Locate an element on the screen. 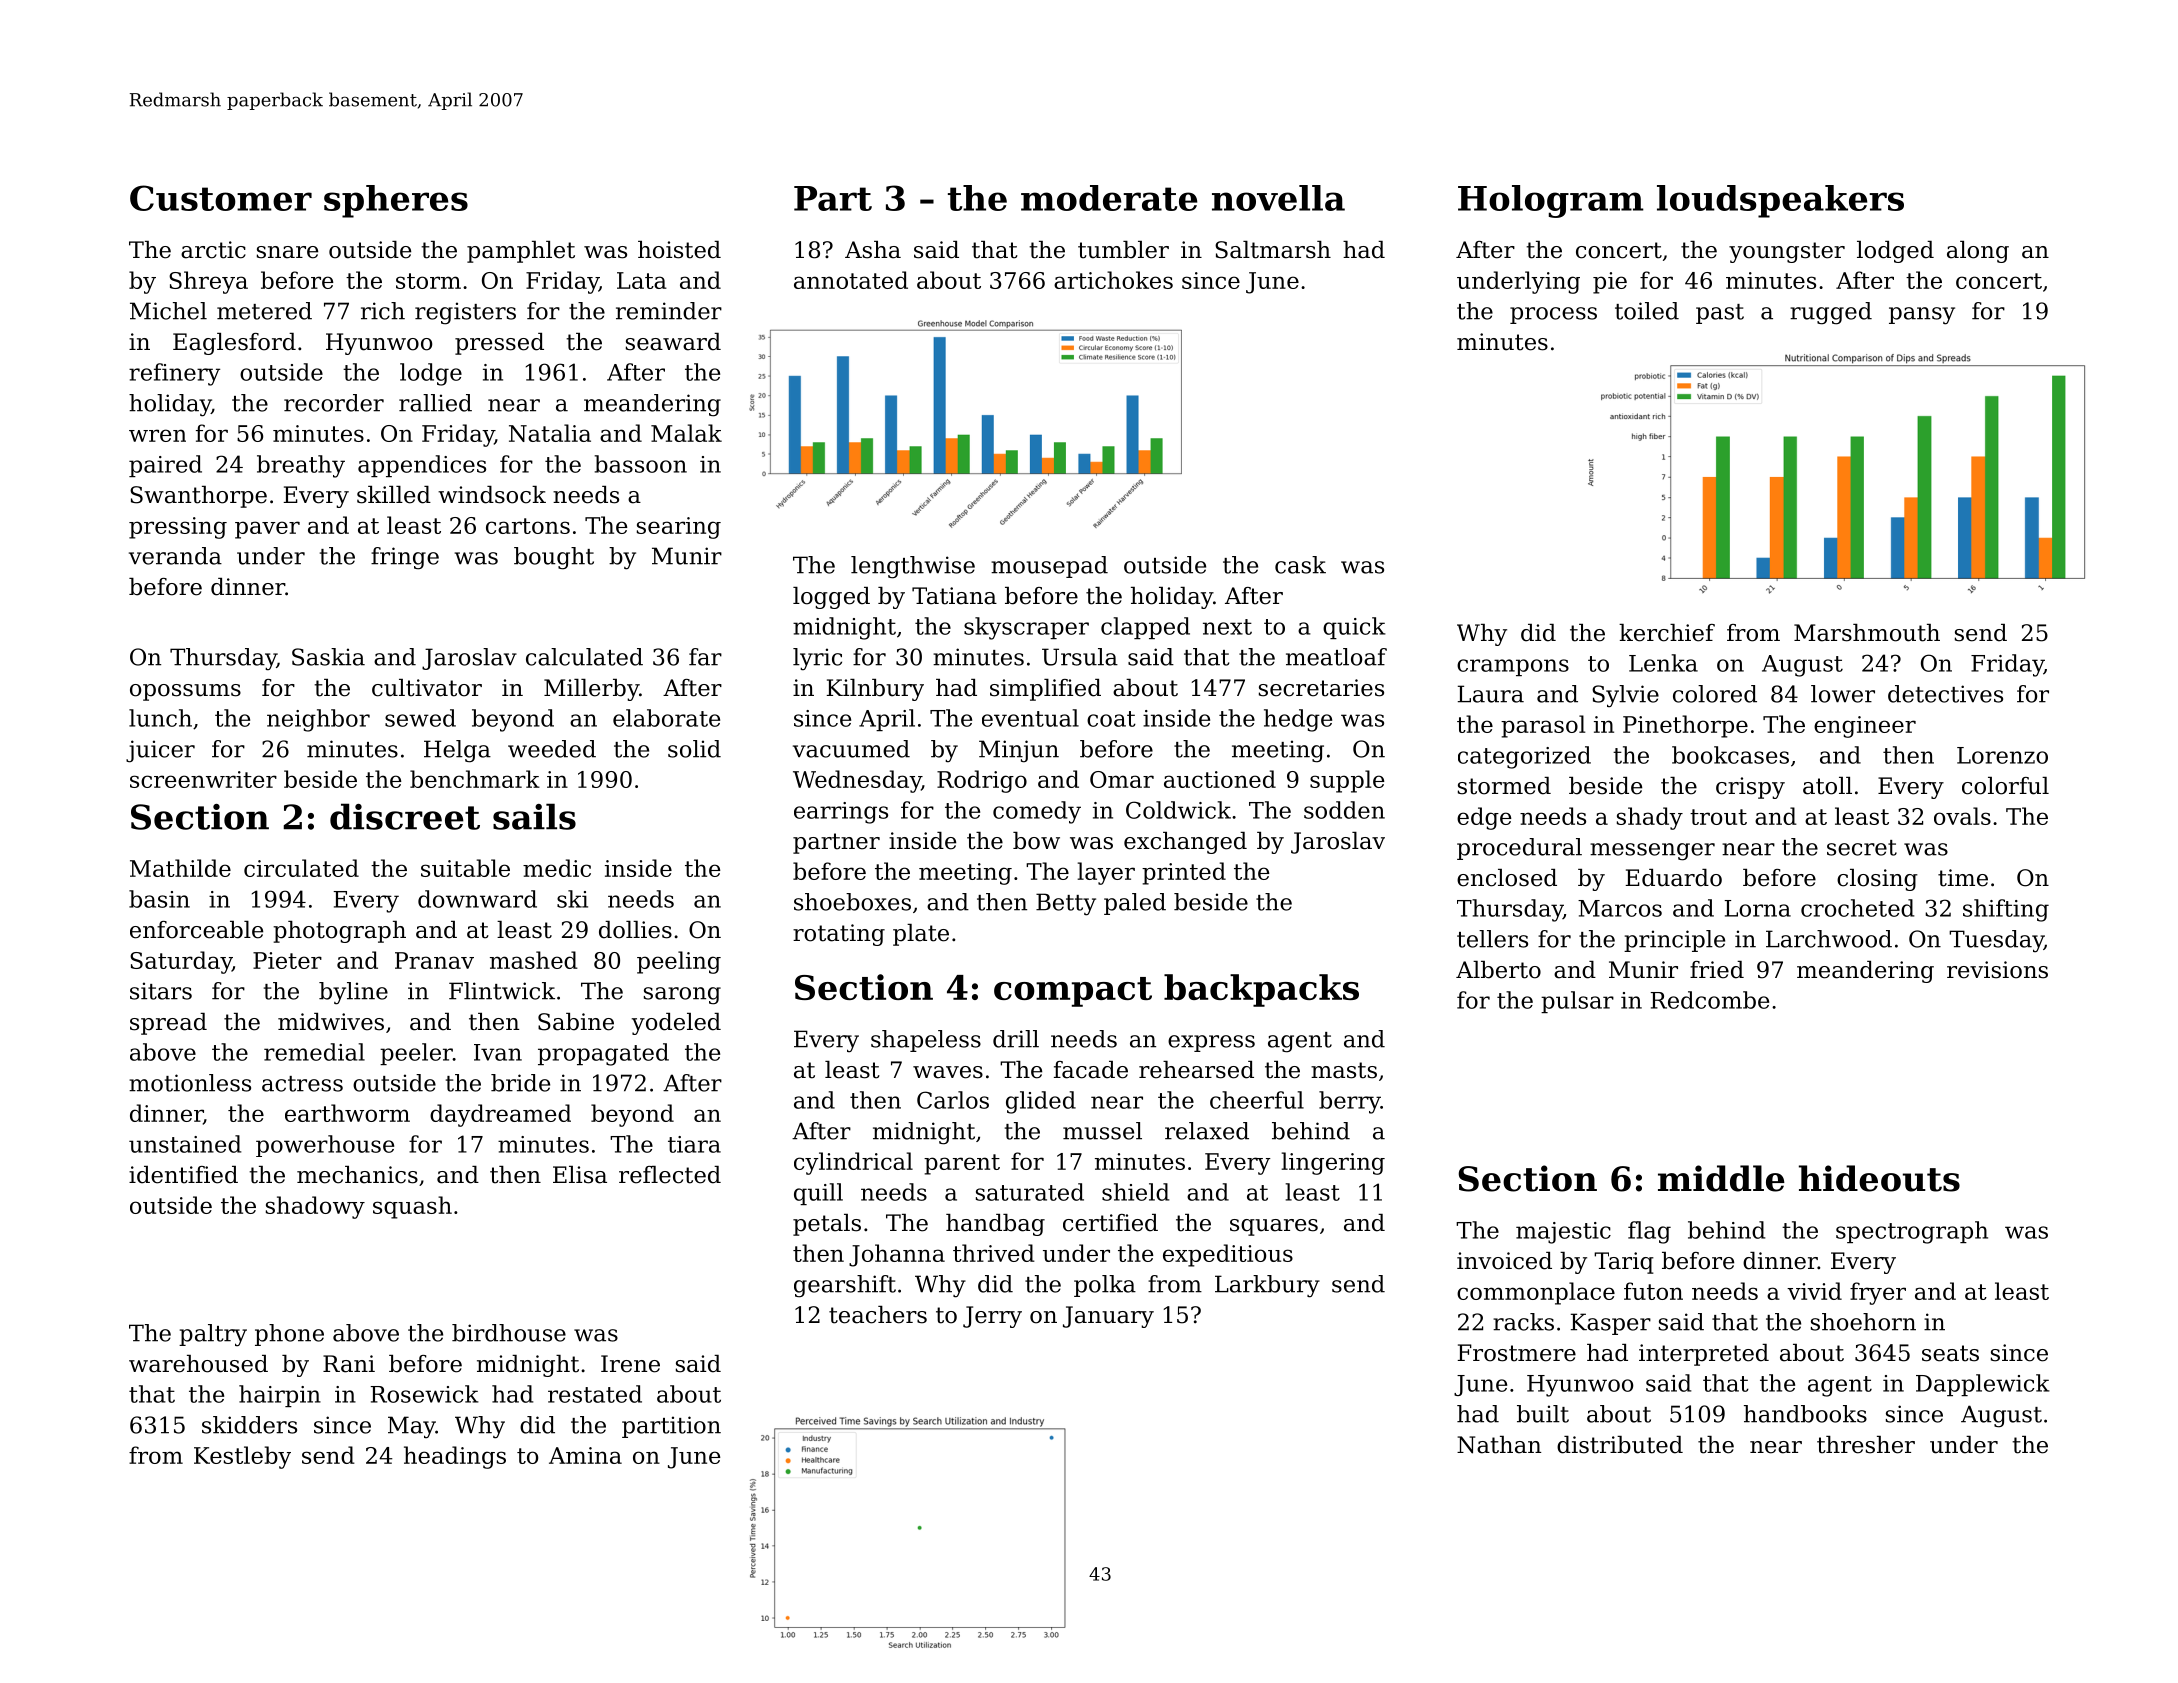  Nathan is located at coordinates (1499, 1445).
